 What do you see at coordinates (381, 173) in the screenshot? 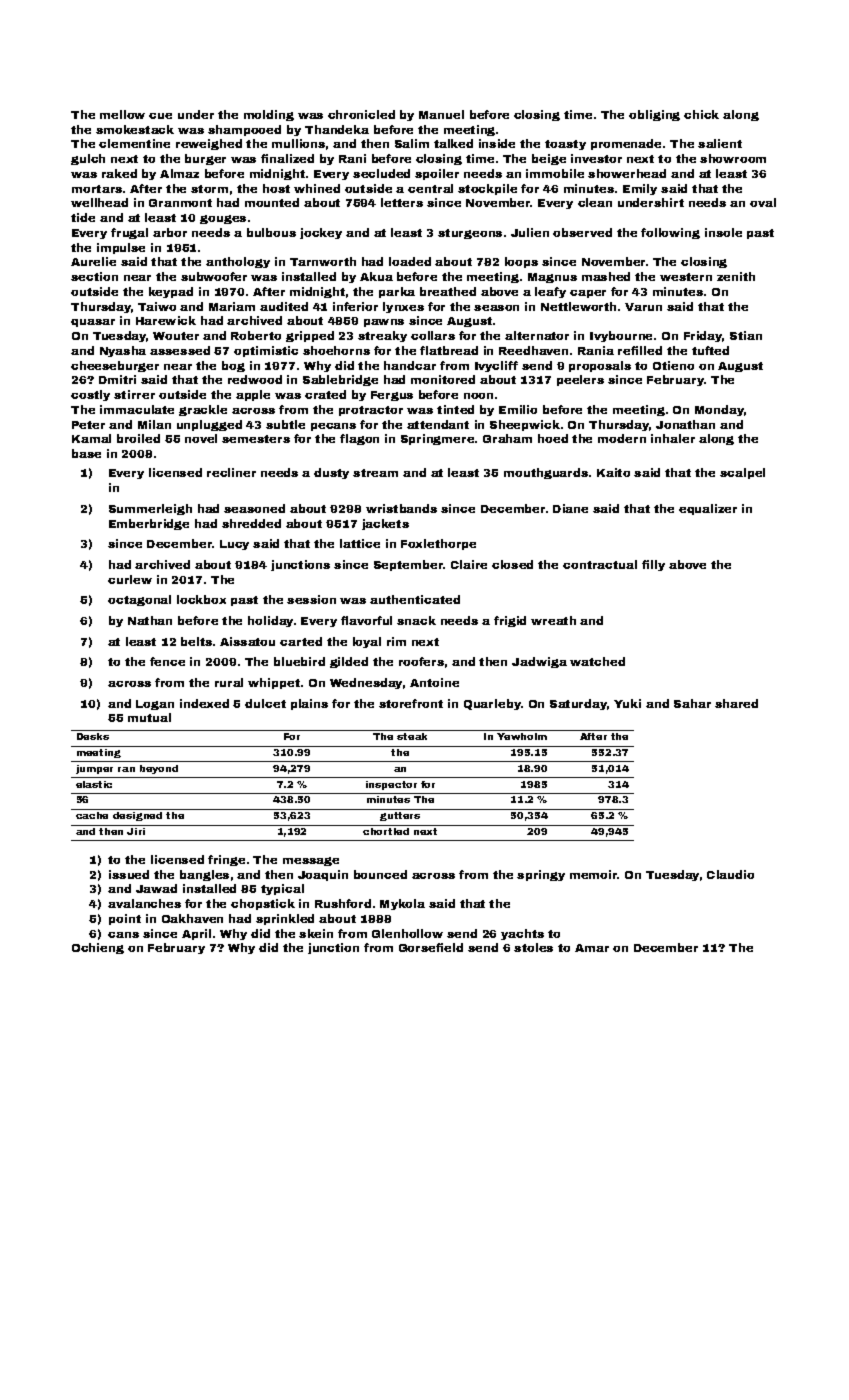
I see `secluded` at bounding box center [381, 173].
